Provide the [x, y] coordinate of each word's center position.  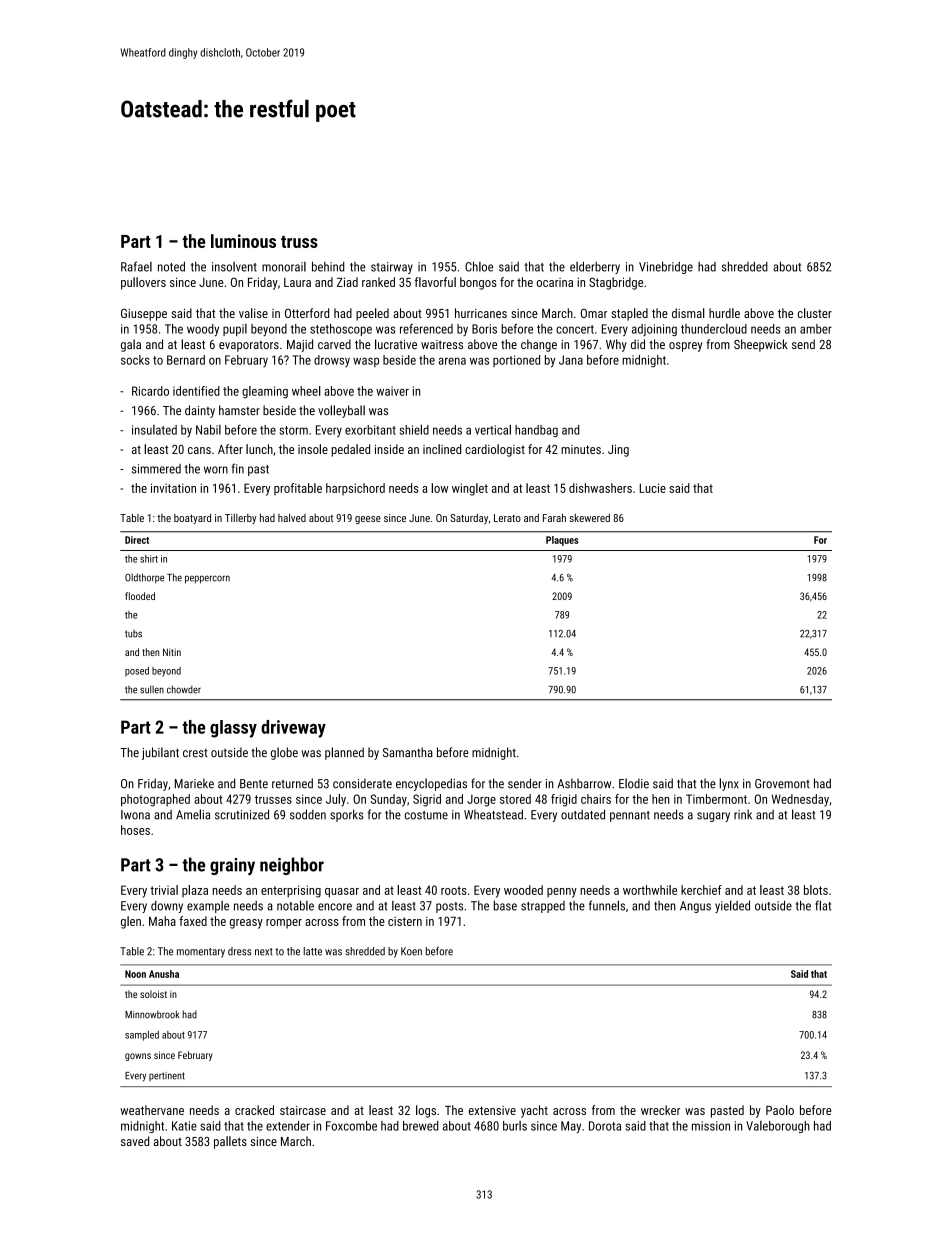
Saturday [469, 519]
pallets [230, 1142]
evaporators [249, 346]
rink [743, 815]
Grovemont [782, 784]
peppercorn [207, 579]
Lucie [653, 488]
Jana [571, 360]
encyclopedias [431, 784]
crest [195, 753]
